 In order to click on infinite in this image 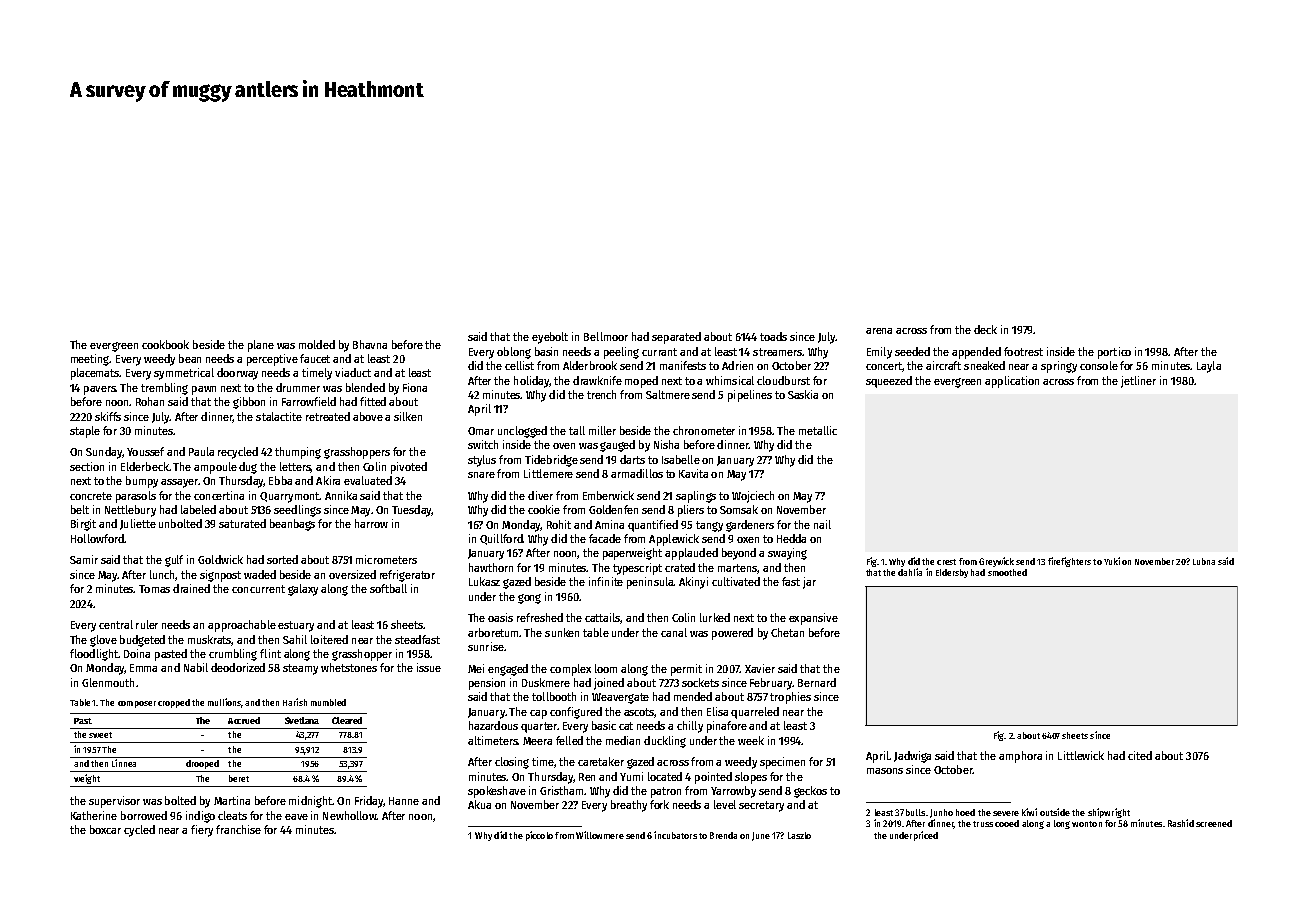, I will do `click(606, 581)`.
